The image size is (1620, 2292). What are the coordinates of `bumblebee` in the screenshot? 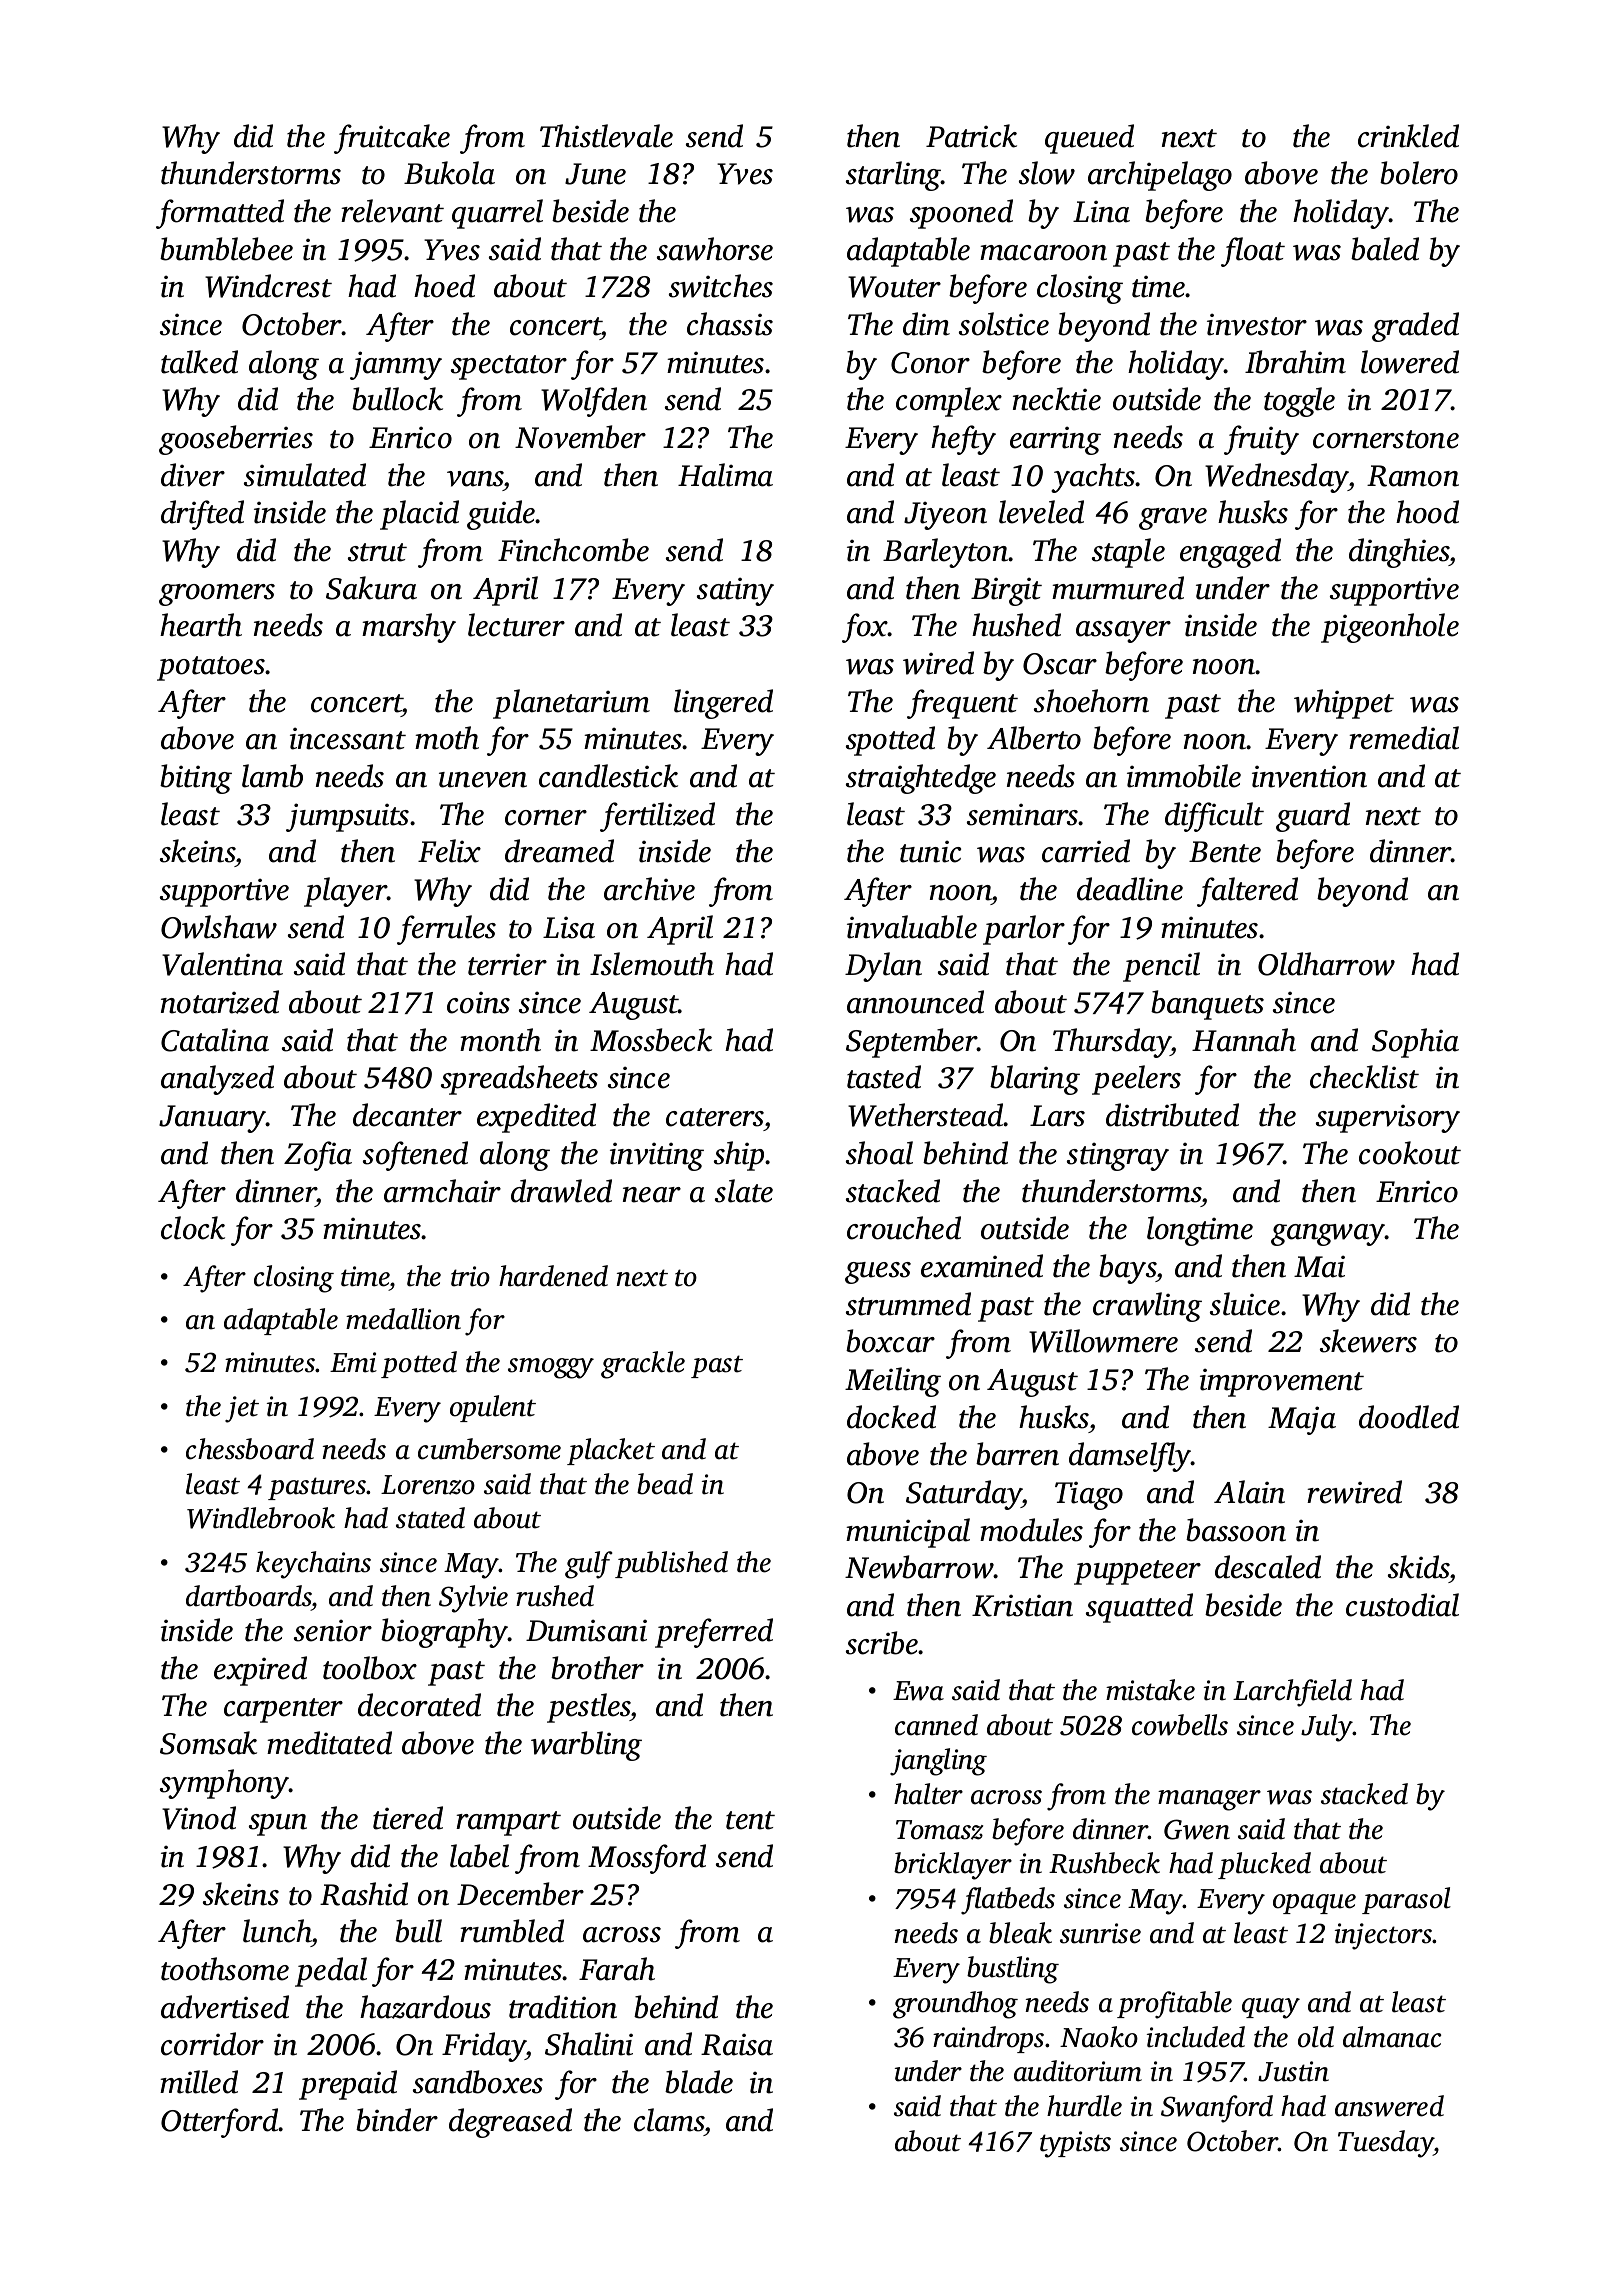 It's located at (226, 249).
